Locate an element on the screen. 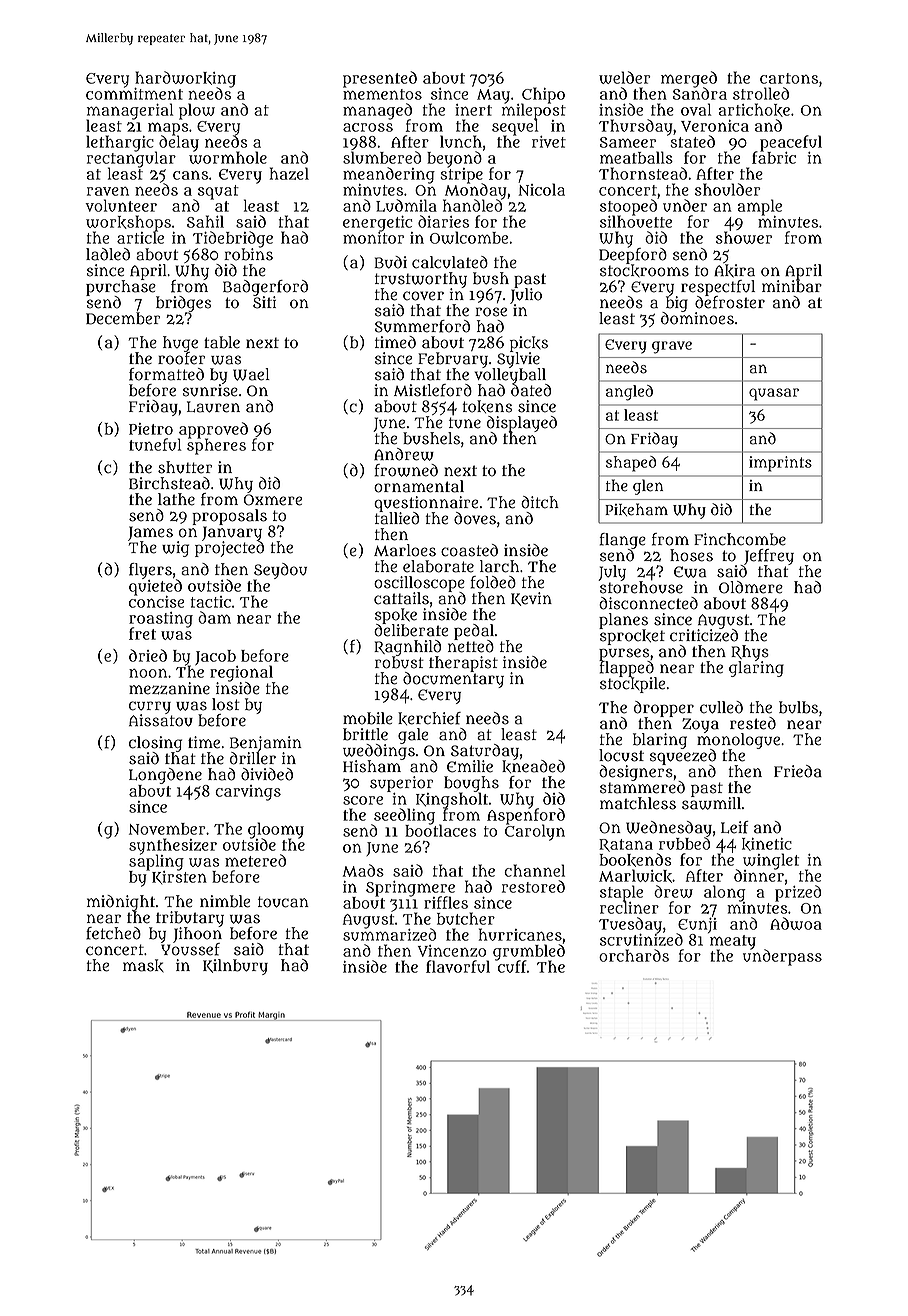 Image resolution: width=908 pixels, height=1316 pixels. volunteer is located at coordinates (121, 205).
